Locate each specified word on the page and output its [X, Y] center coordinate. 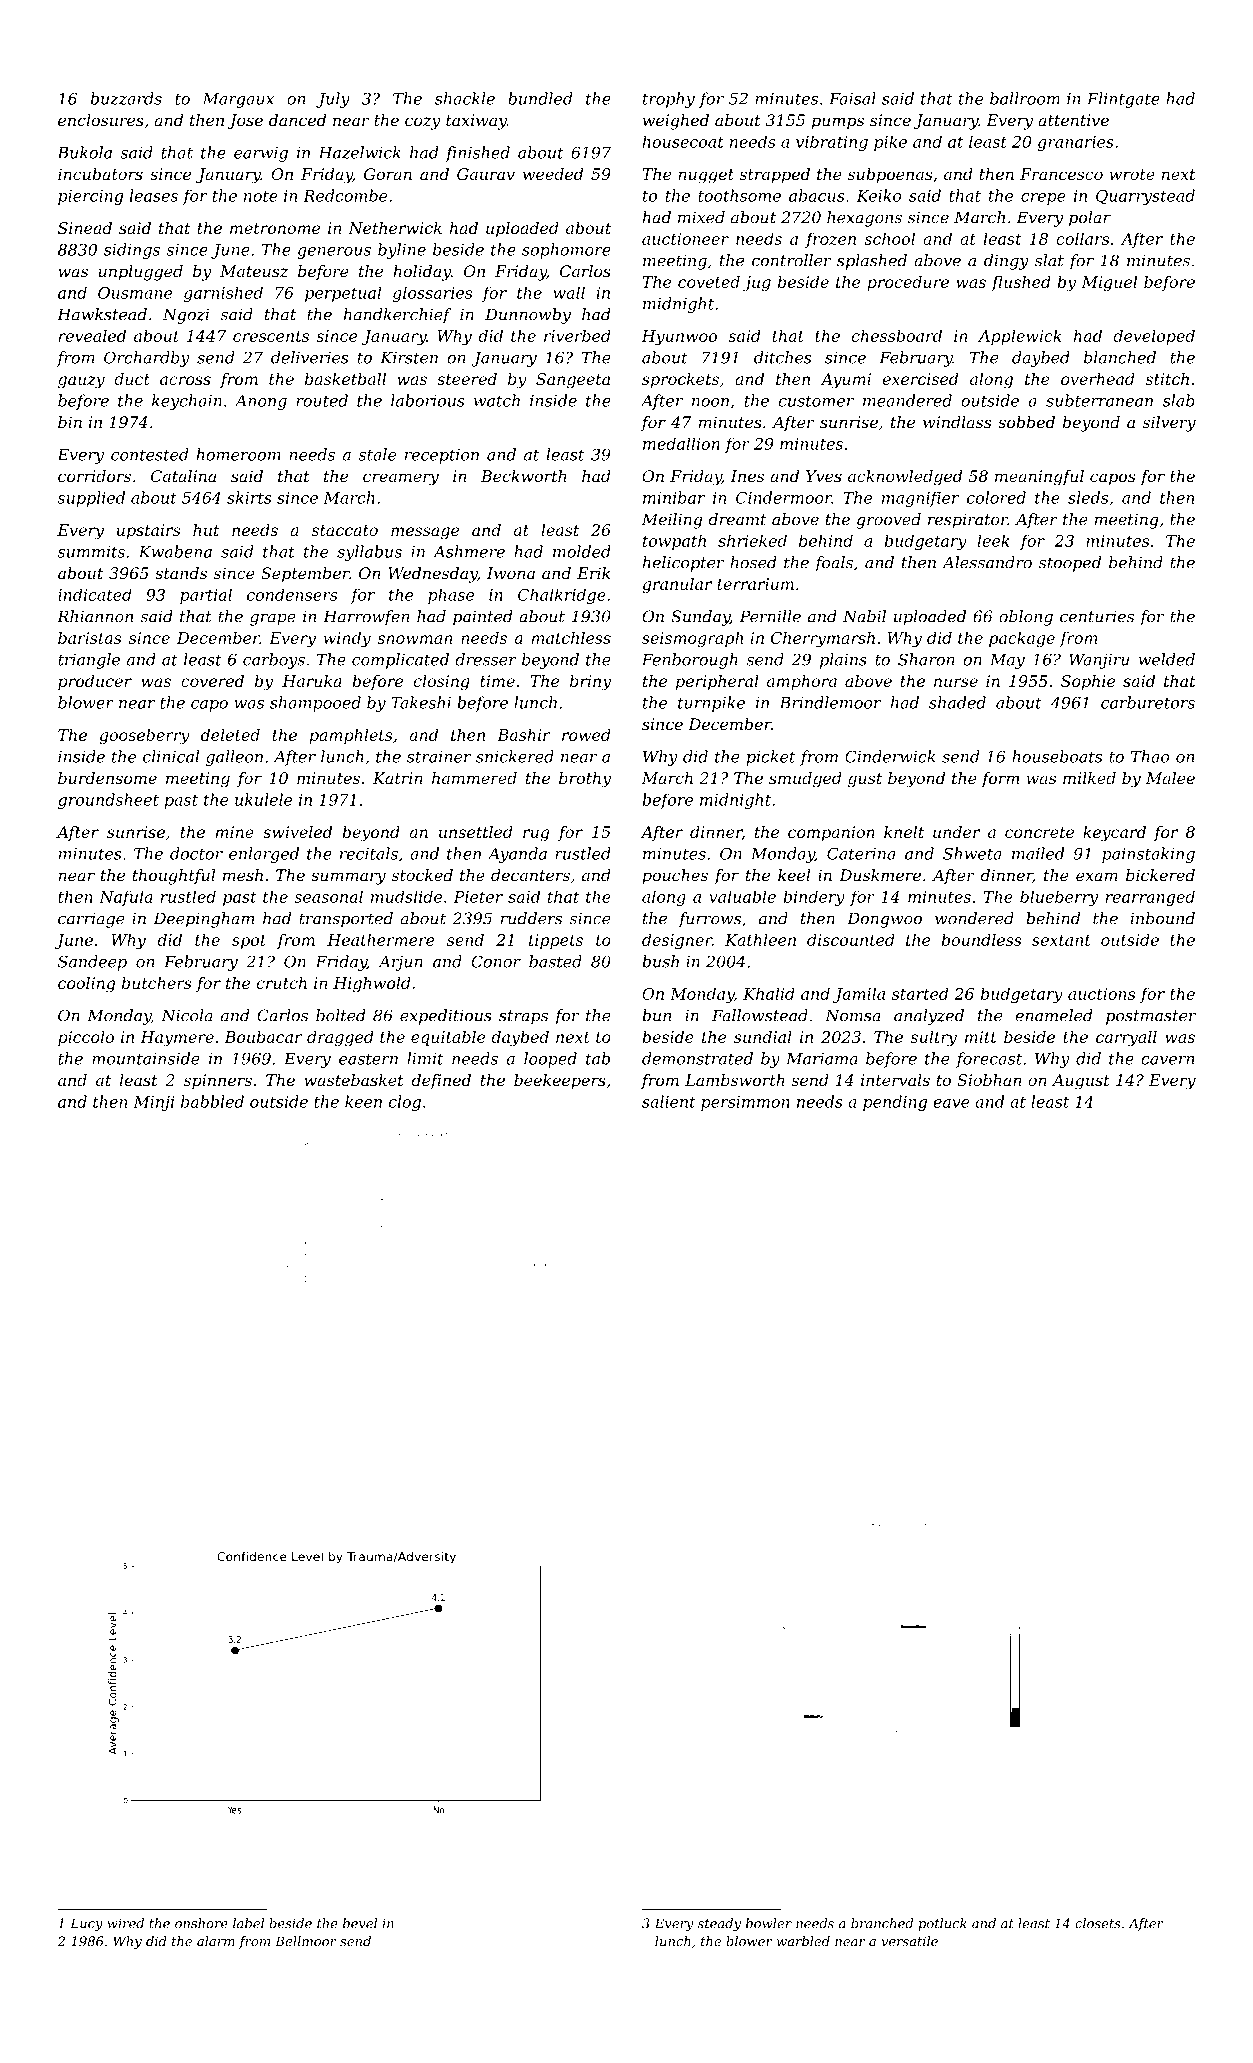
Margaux [238, 100]
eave [951, 1103]
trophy [669, 100]
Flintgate [1123, 100]
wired [125, 1923]
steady [719, 1924]
